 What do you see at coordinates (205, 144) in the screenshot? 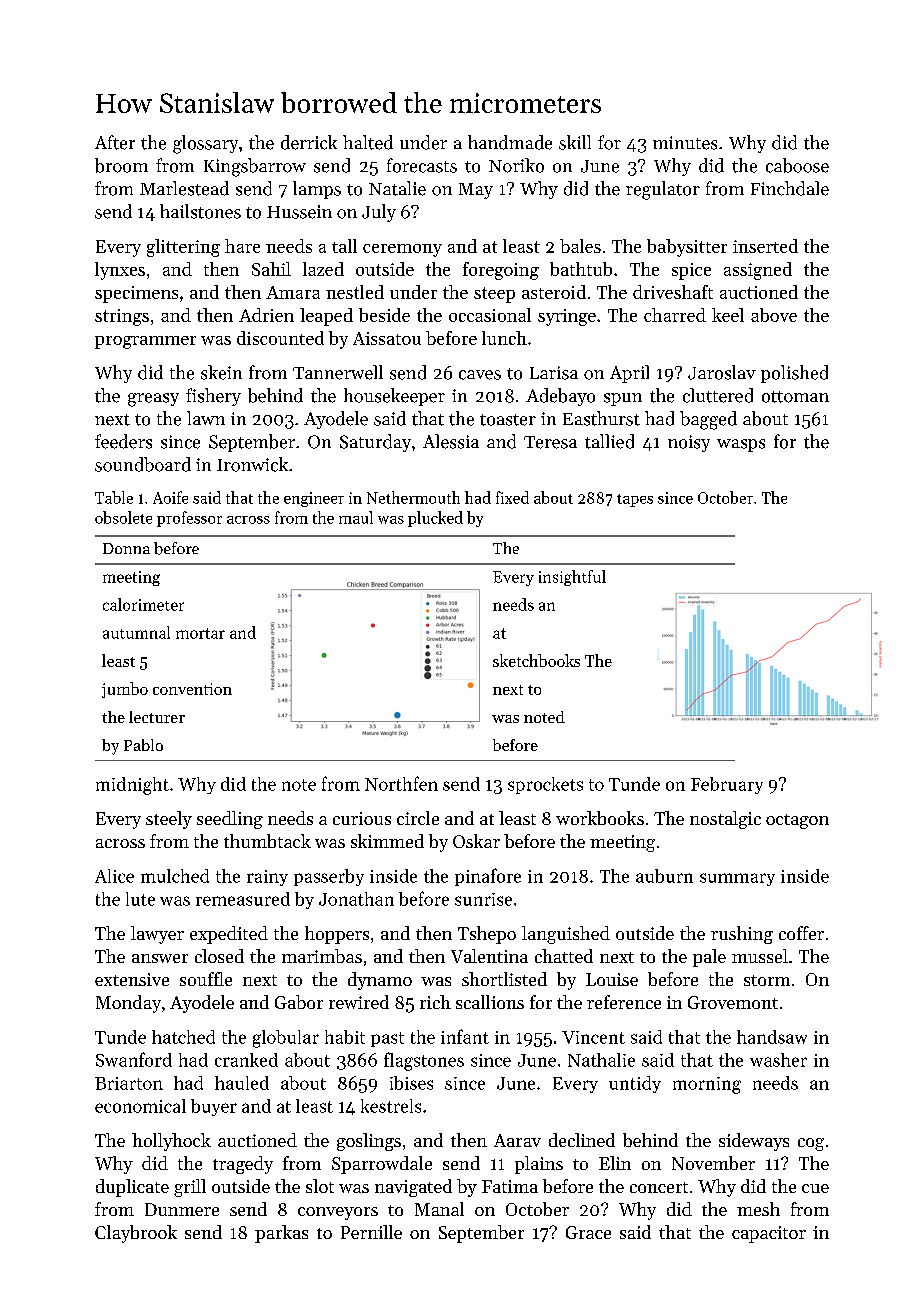
I see `glossary` at bounding box center [205, 144].
